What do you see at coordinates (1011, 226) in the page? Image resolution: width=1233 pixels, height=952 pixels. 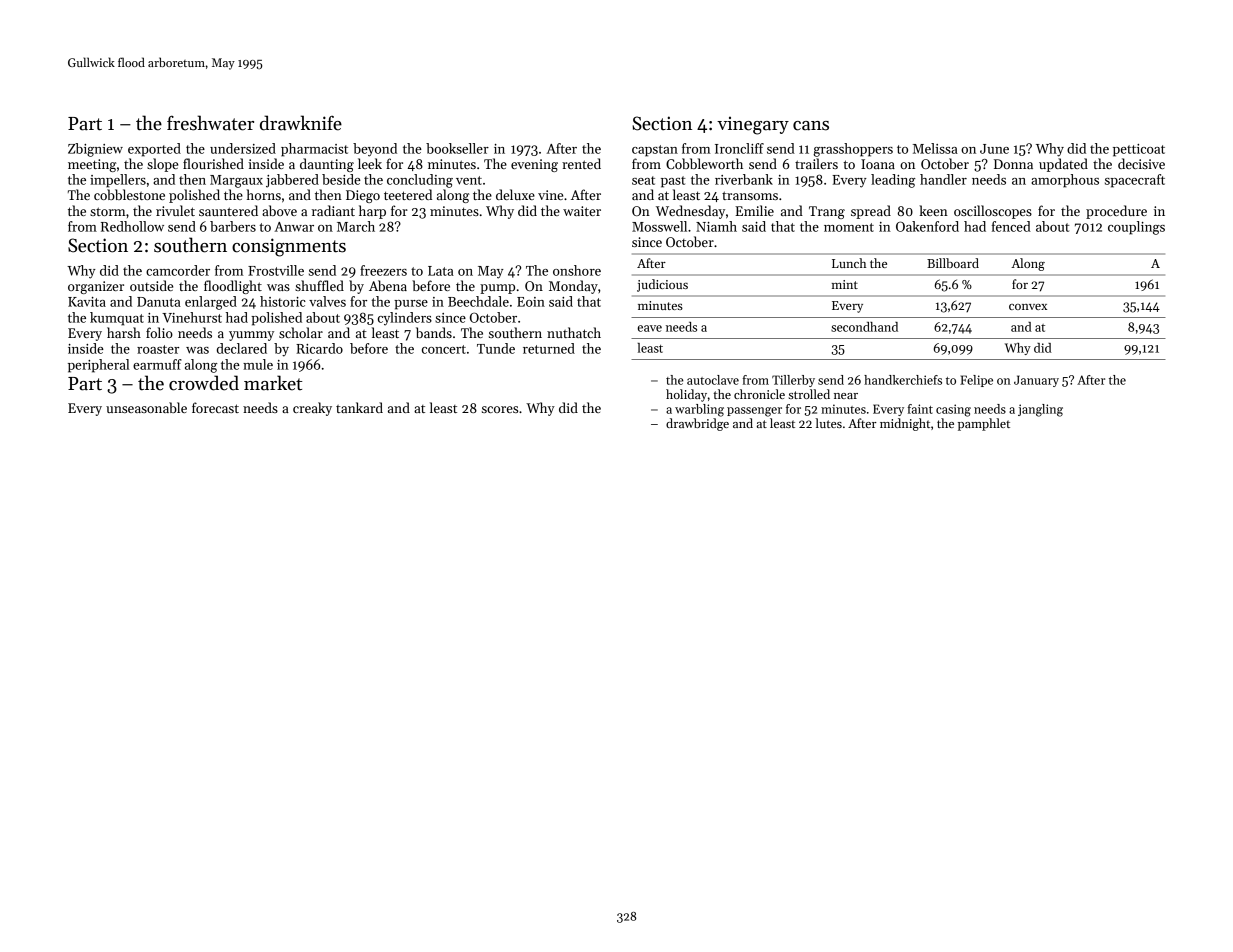 I see `fenced` at bounding box center [1011, 226].
